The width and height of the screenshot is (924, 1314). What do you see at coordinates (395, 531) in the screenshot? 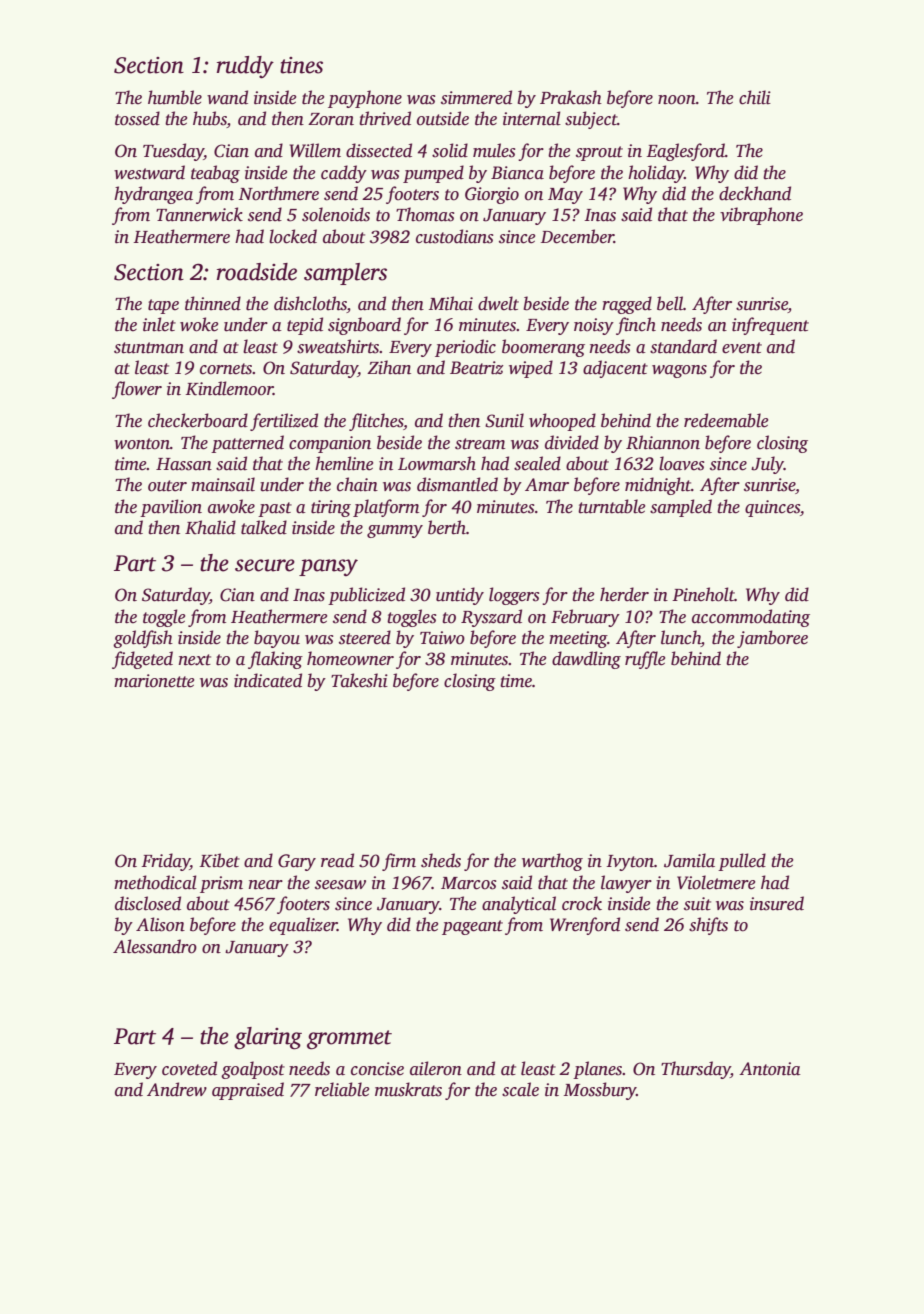
I see `gummy` at bounding box center [395, 531].
